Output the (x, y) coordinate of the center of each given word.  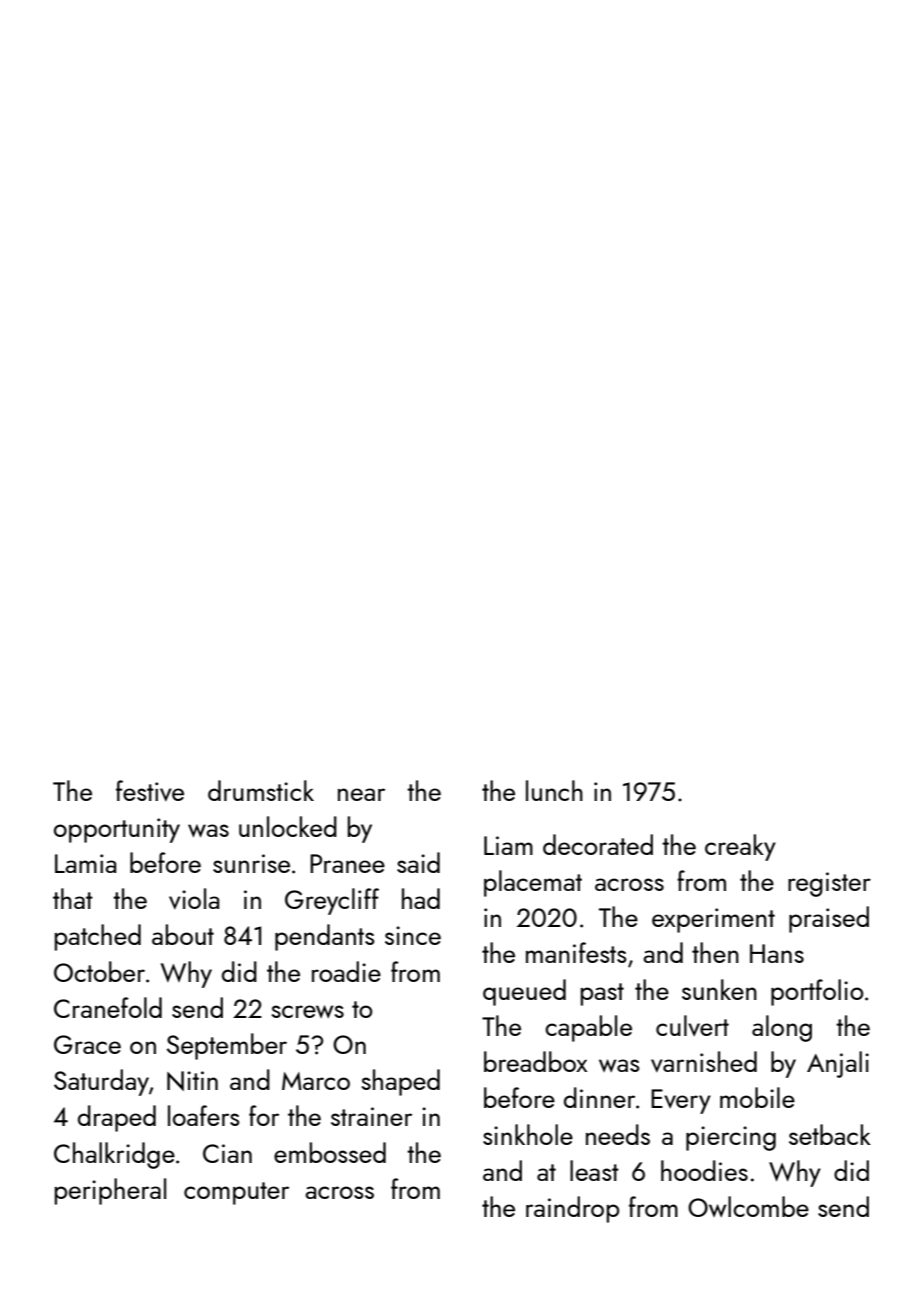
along (782, 1028)
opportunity (117, 830)
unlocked (288, 826)
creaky (740, 847)
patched (98, 937)
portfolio (817, 992)
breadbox (535, 1061)
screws (307, 1011)
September (227, 1046)
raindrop (572, 1209)
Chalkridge (114, 1155)
